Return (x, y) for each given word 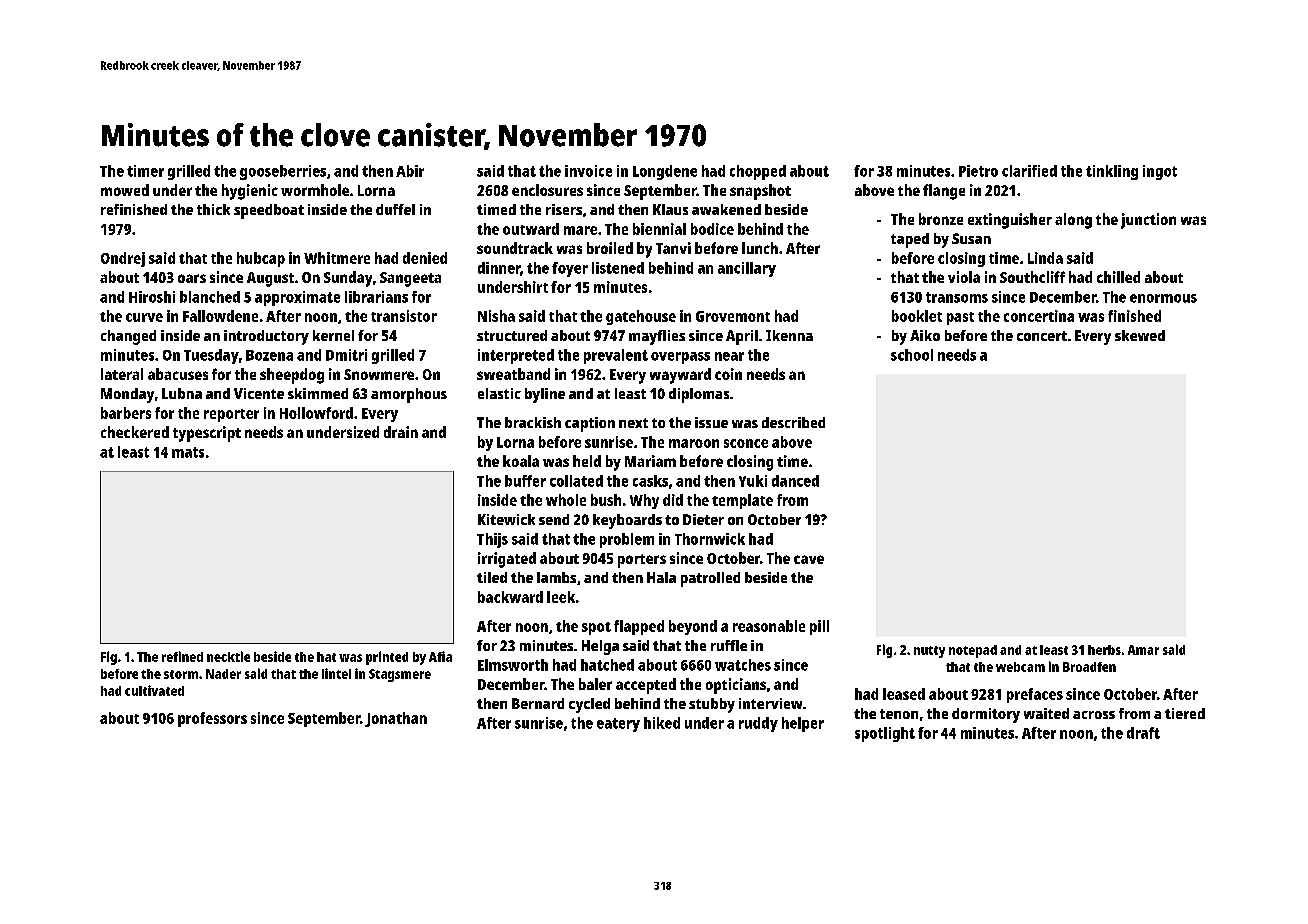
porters (642, 561)
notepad (973, 651)
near (729, 356)
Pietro (978, 171)
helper (803, 724)
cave (809, 559)
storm (181, 674)
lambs (556, 577)
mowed (125, 190)
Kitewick (506, 519)
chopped (758, 172)
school (912, 355)
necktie (228, 656)
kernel (333, 335)
